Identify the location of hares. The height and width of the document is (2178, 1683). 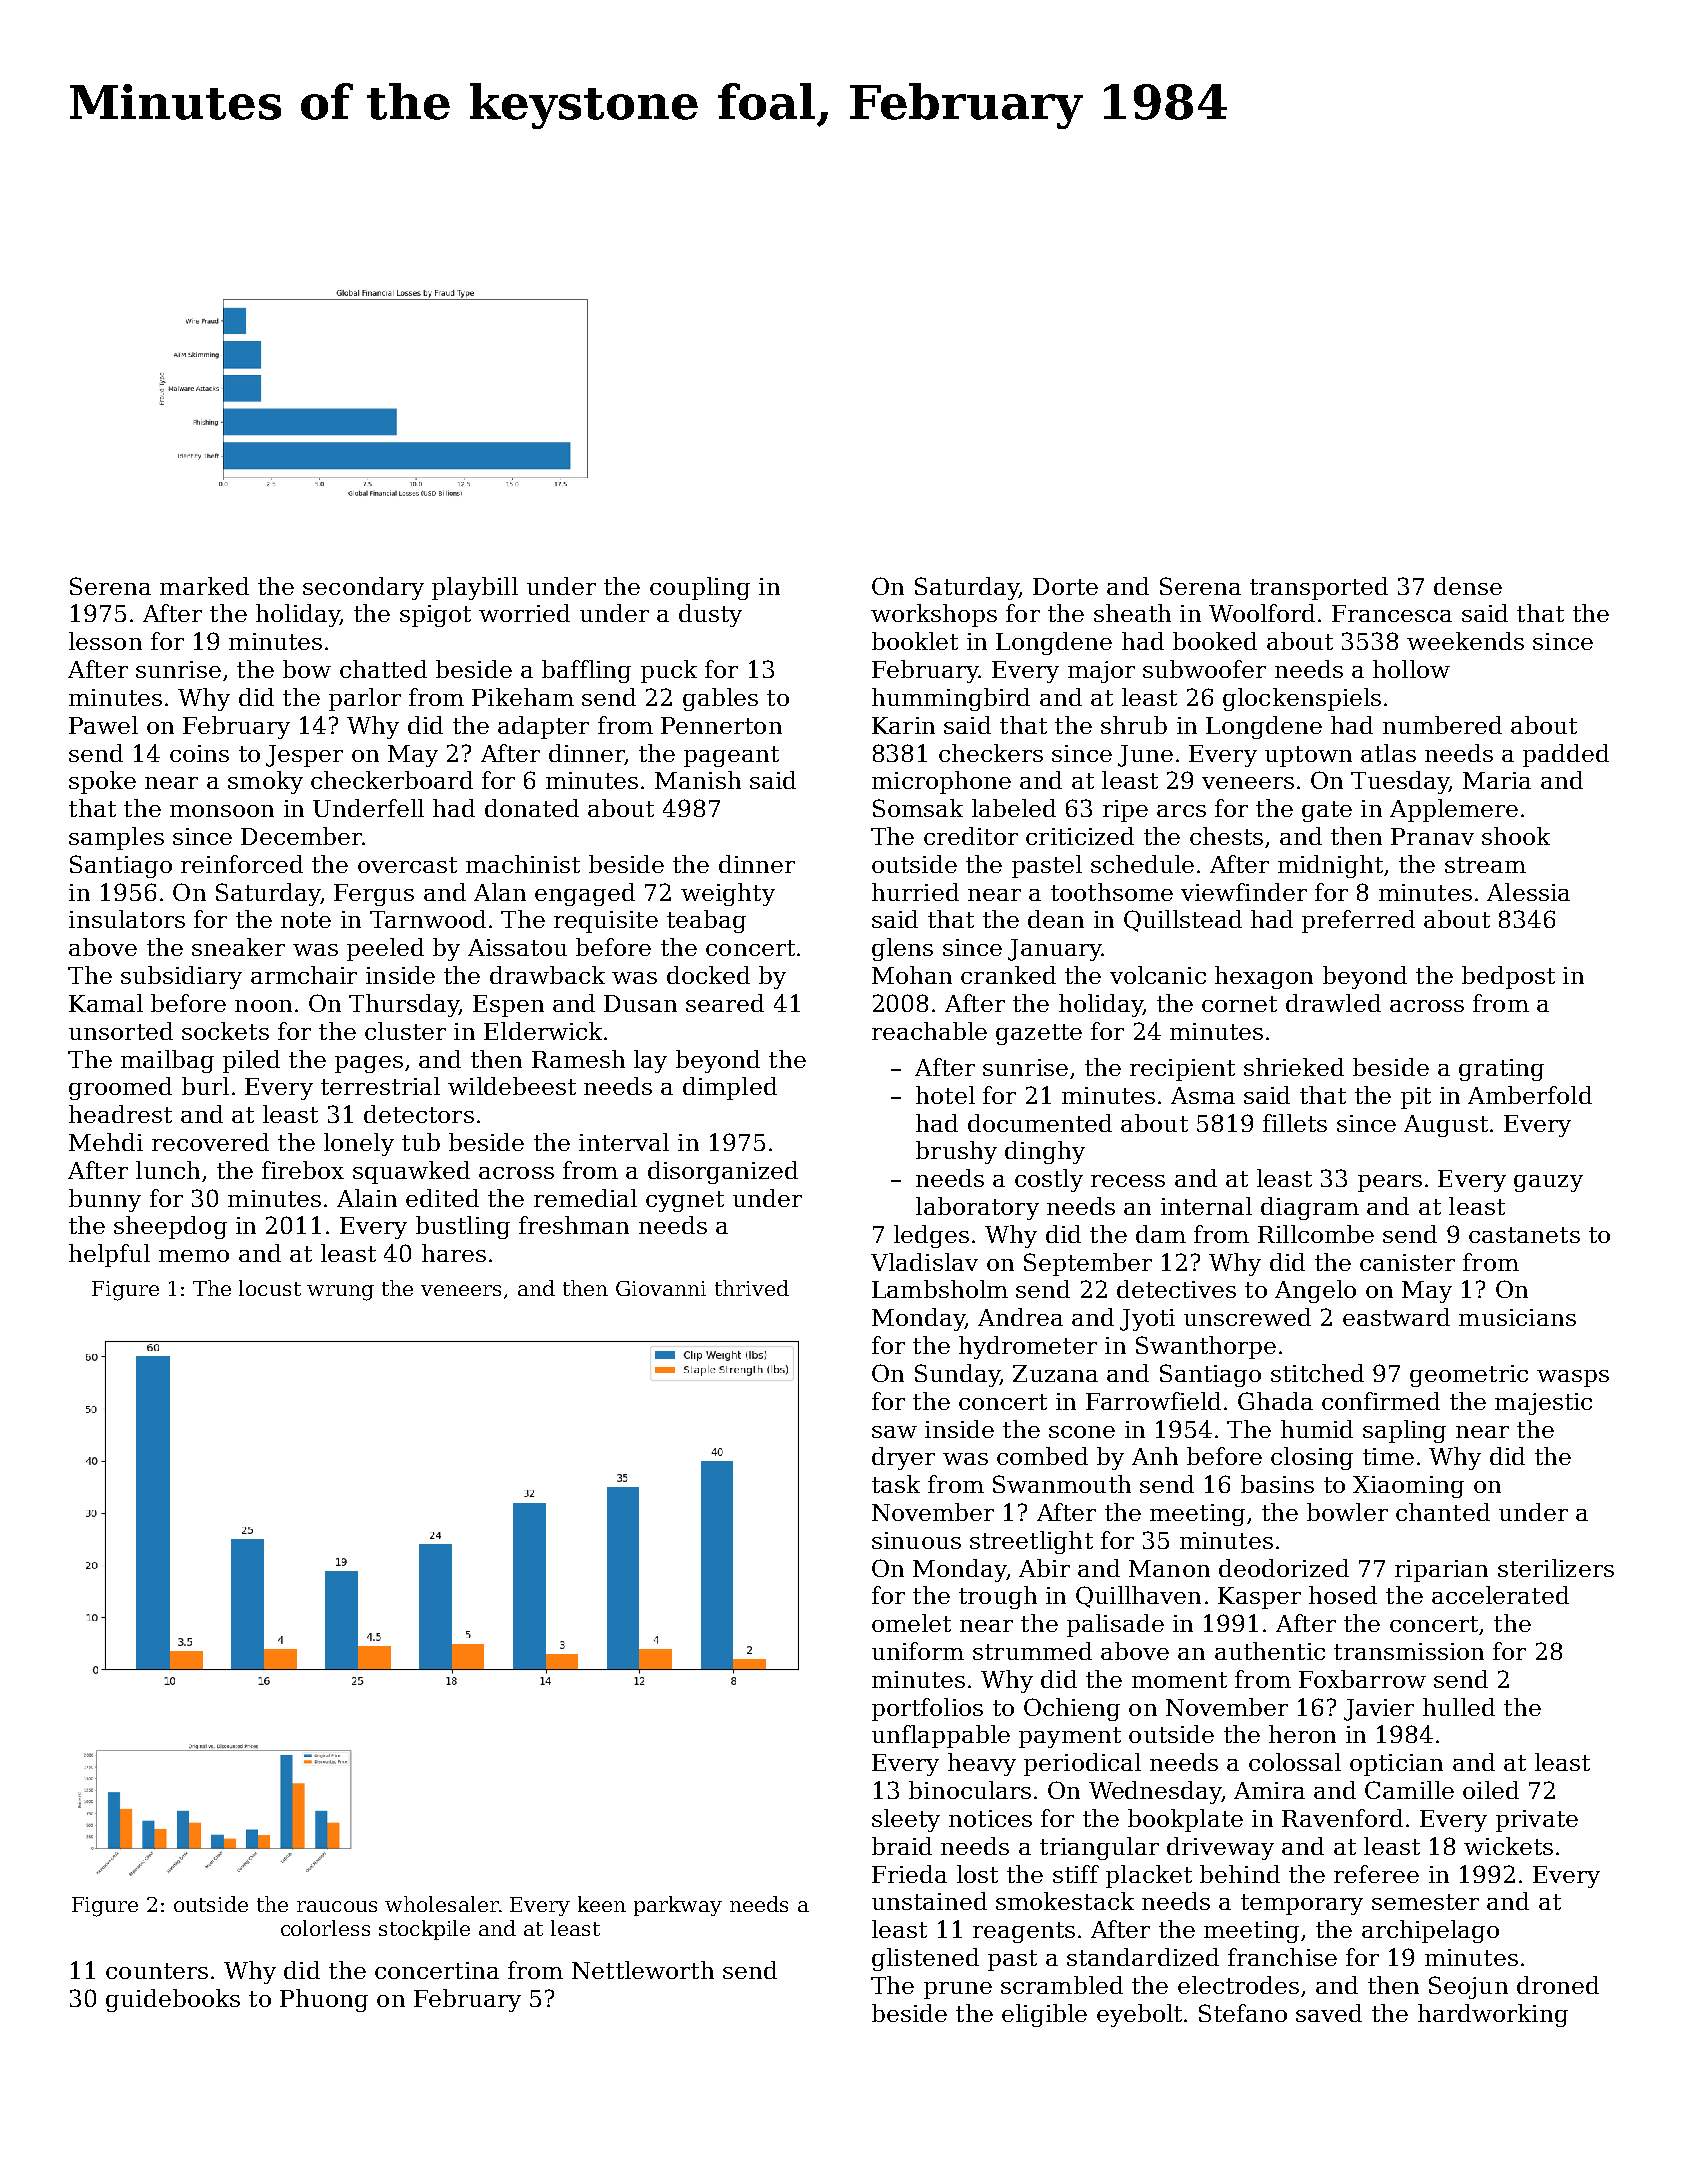
(454, 1253).
